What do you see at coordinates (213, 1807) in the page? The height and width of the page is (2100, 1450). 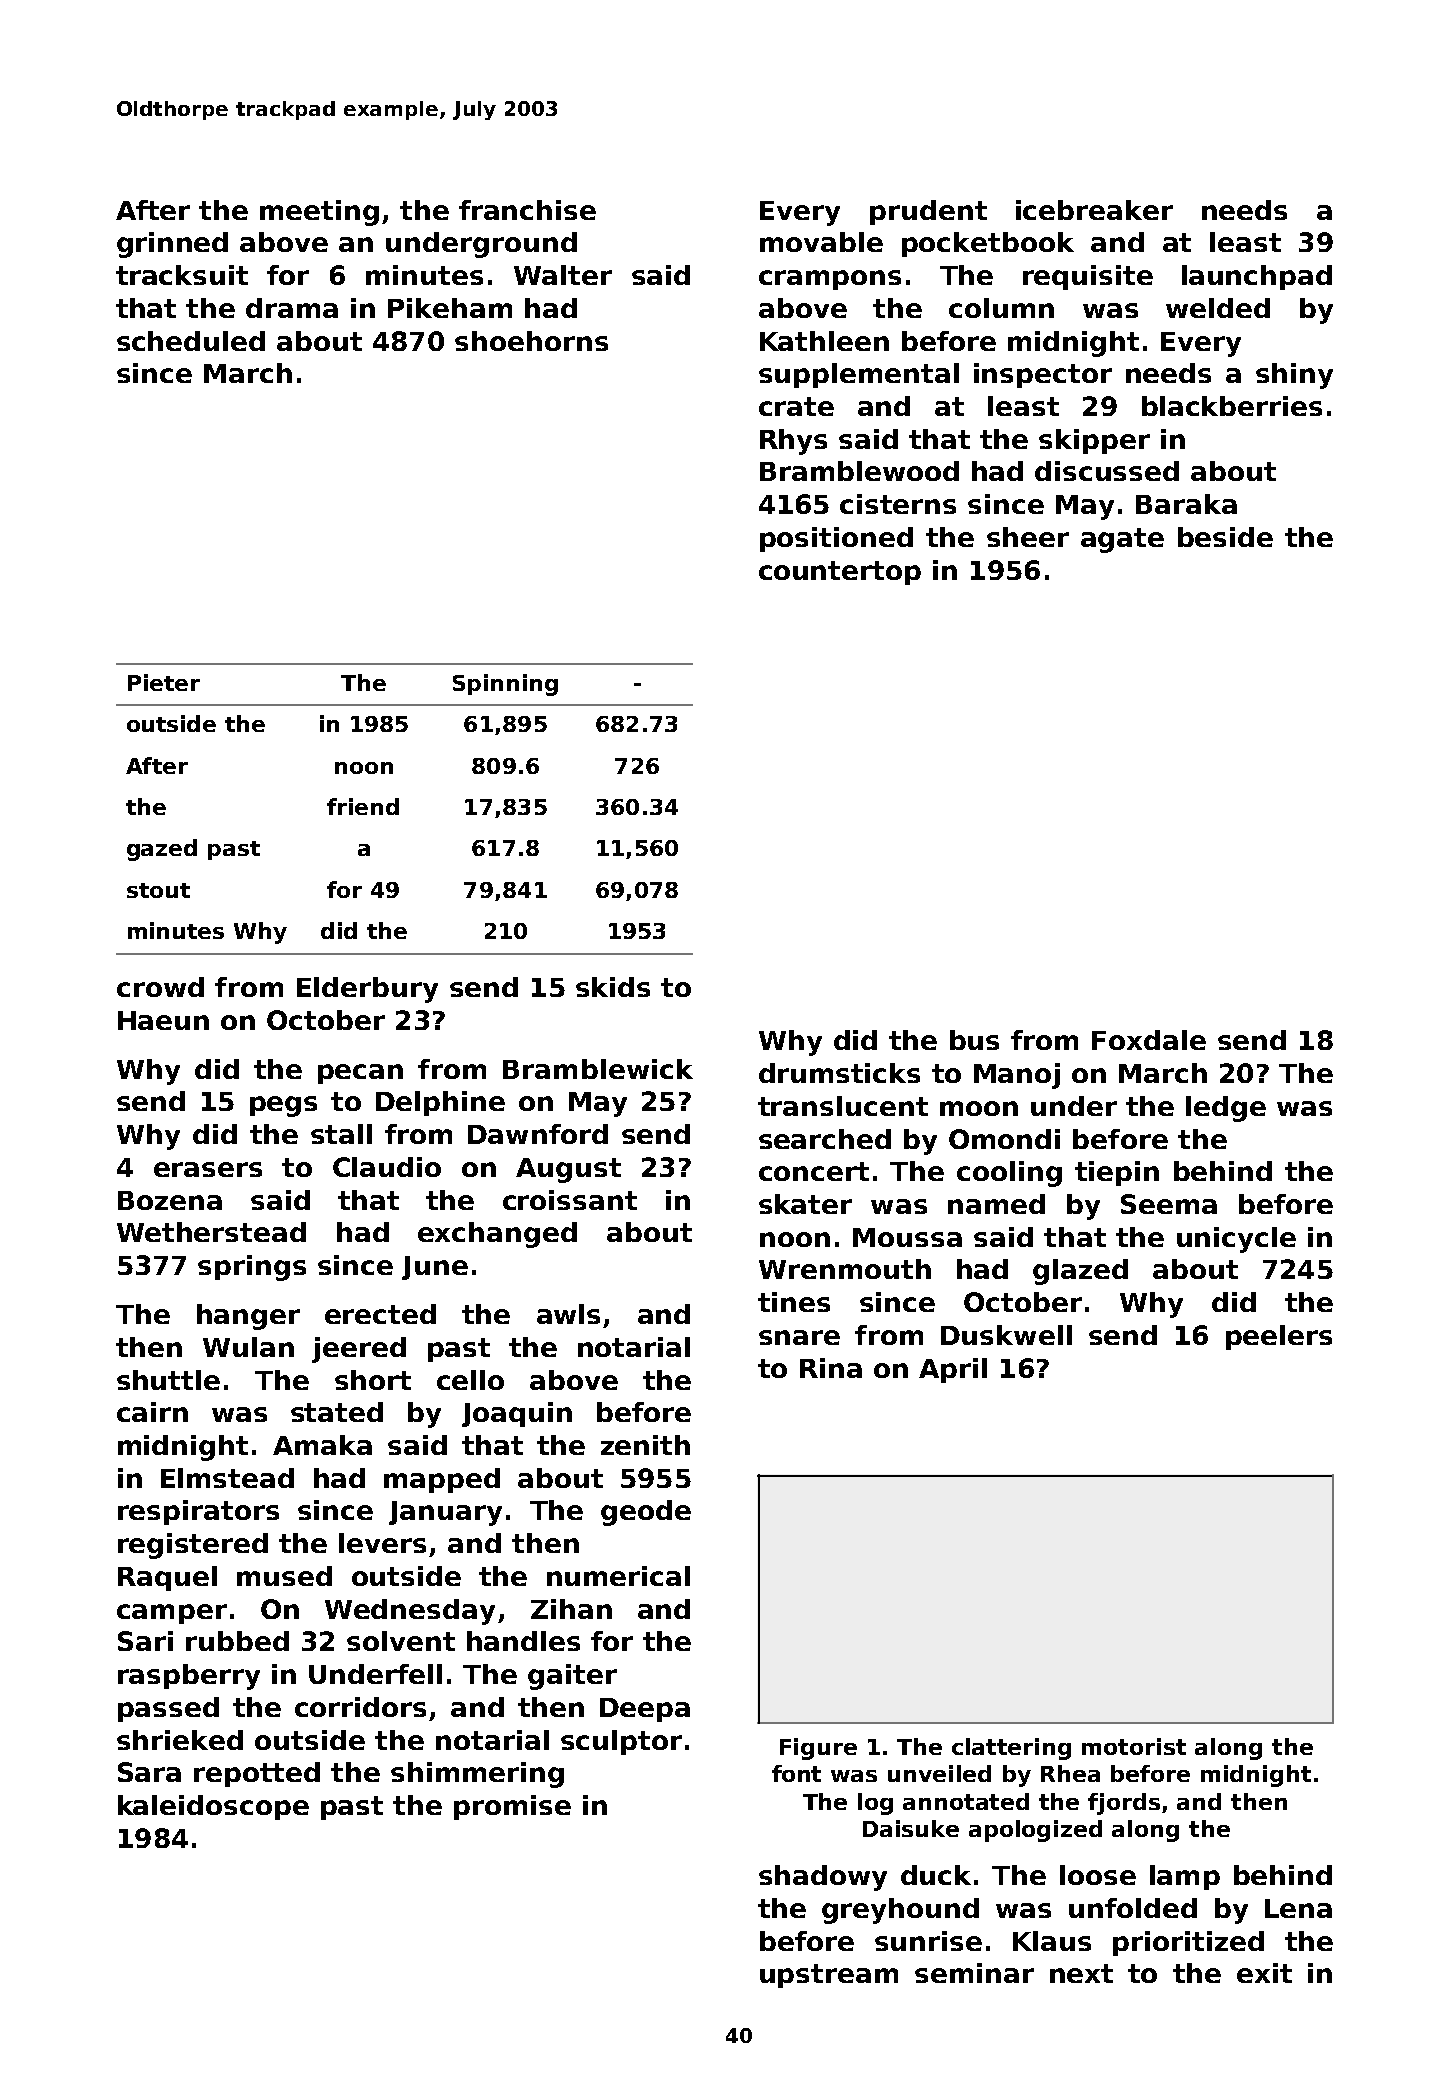 I see `kaleidoscope` at bounding box center [213, 1807].
